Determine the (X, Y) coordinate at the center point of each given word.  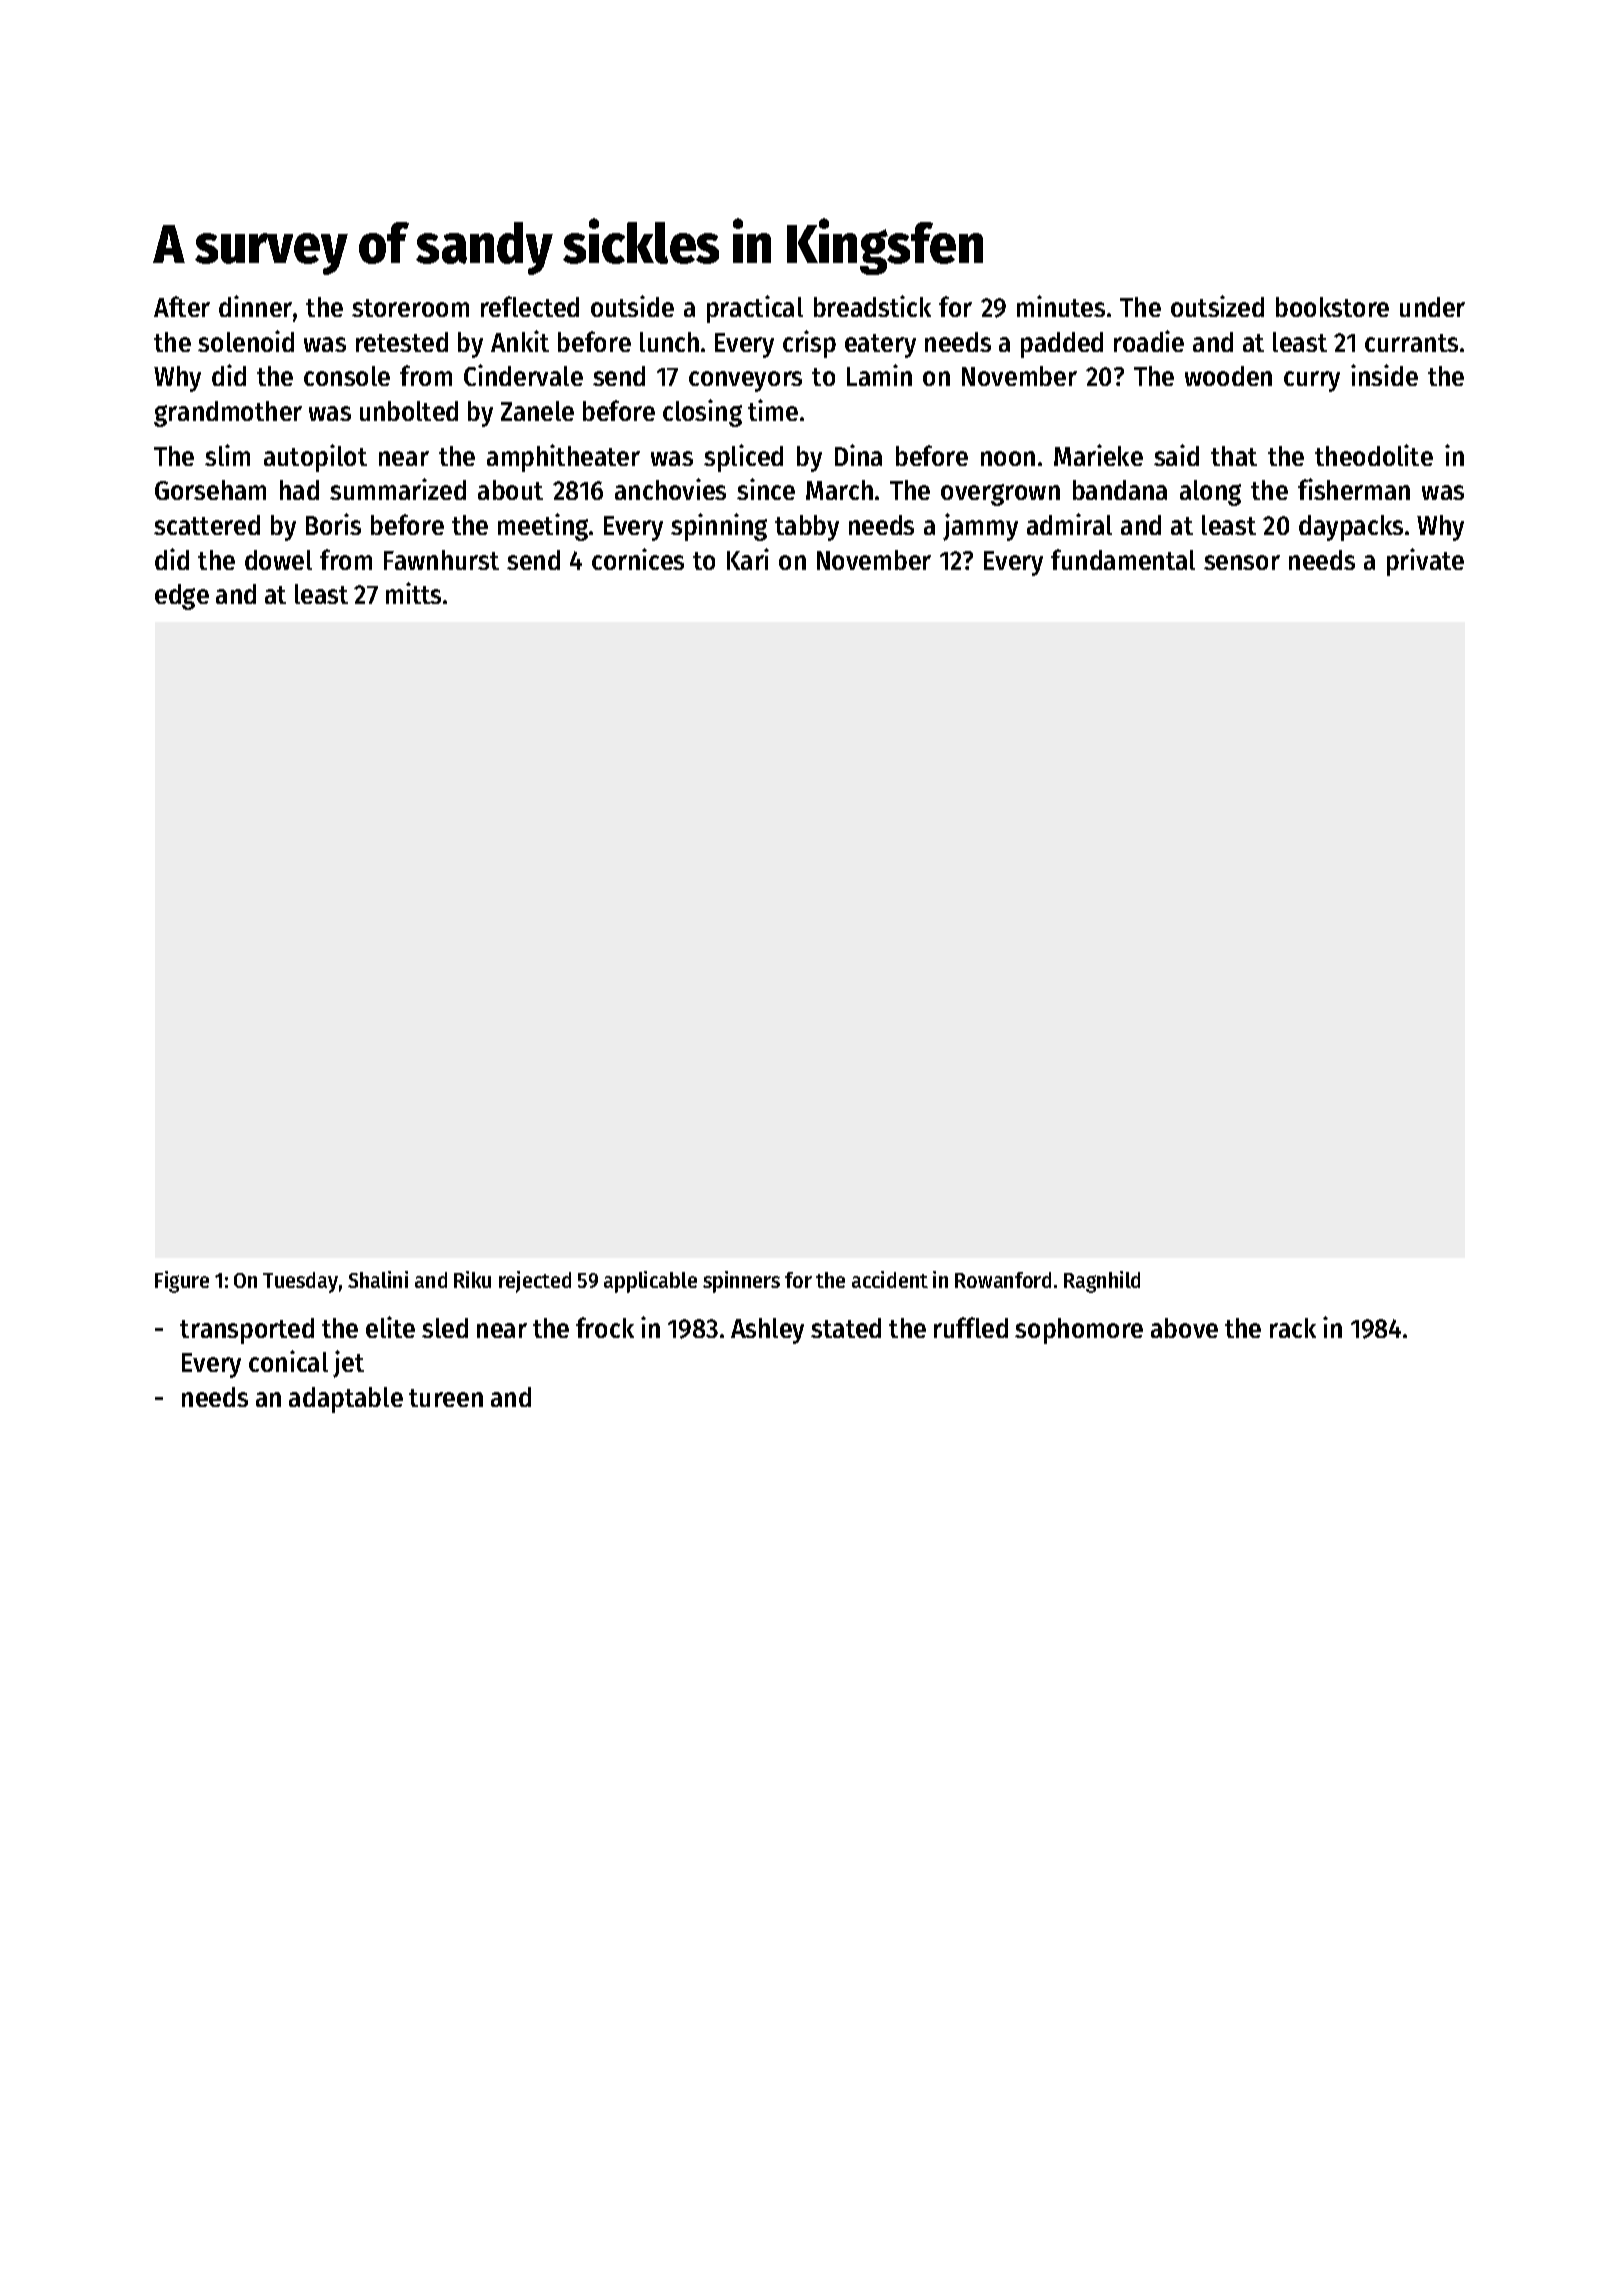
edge (182, 597)
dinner (255, 306)
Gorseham (210, 490)
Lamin (879, 375)
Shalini (378, 1279)
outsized (1217, 306)
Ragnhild (1102, 1282)
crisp (809, 344)
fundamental (1123, 559)
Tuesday (300, 1282)
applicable (650, 1282)
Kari (748, 559)
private (1425, 562)
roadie (1149, 341)
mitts (413, 593)
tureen (446, 1398)
